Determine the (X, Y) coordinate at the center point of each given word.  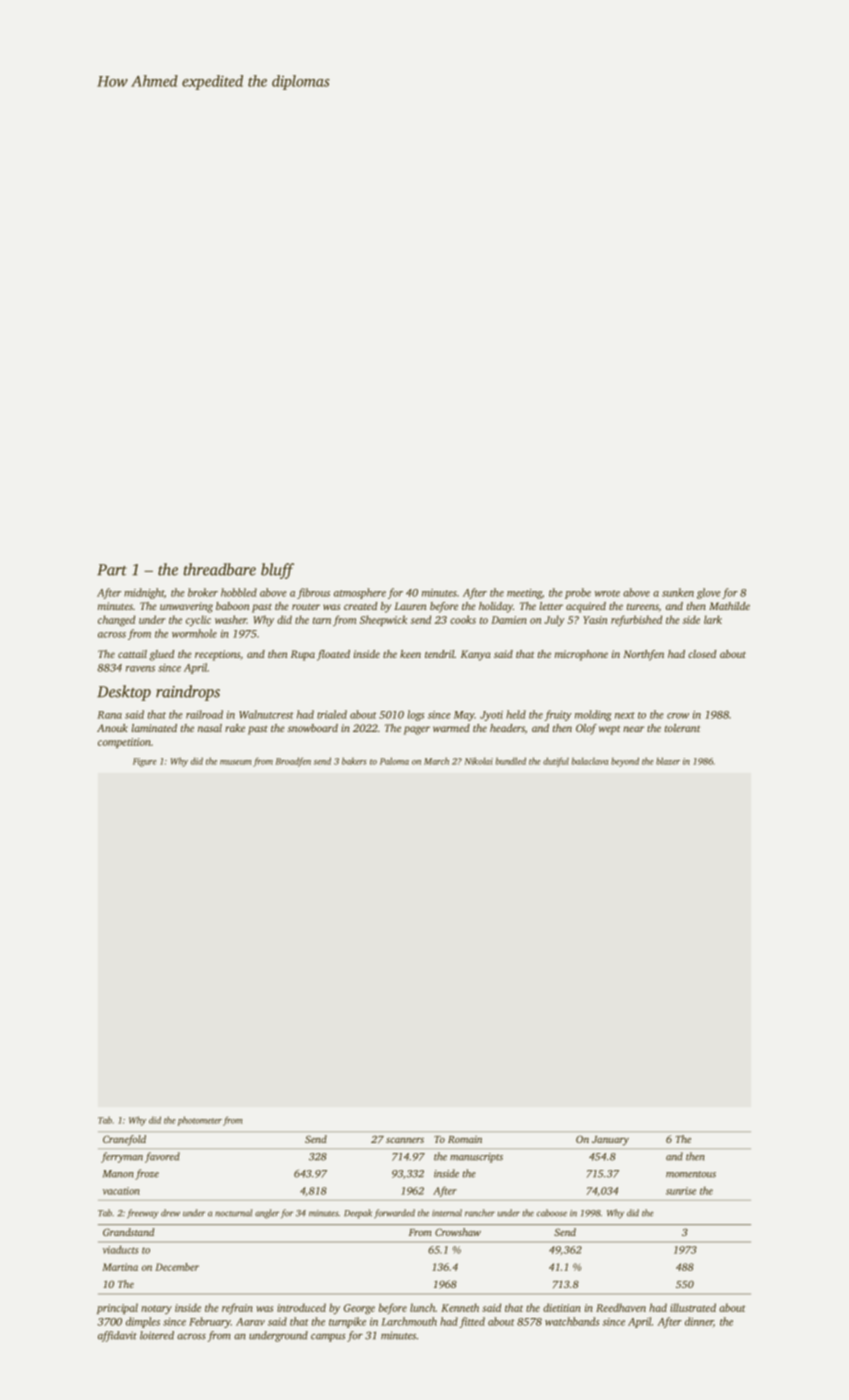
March (436, 761)
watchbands (572, 1321)
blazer (668, 761)
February (210, 1322)
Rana (109, 715)
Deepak (358, 1214)
